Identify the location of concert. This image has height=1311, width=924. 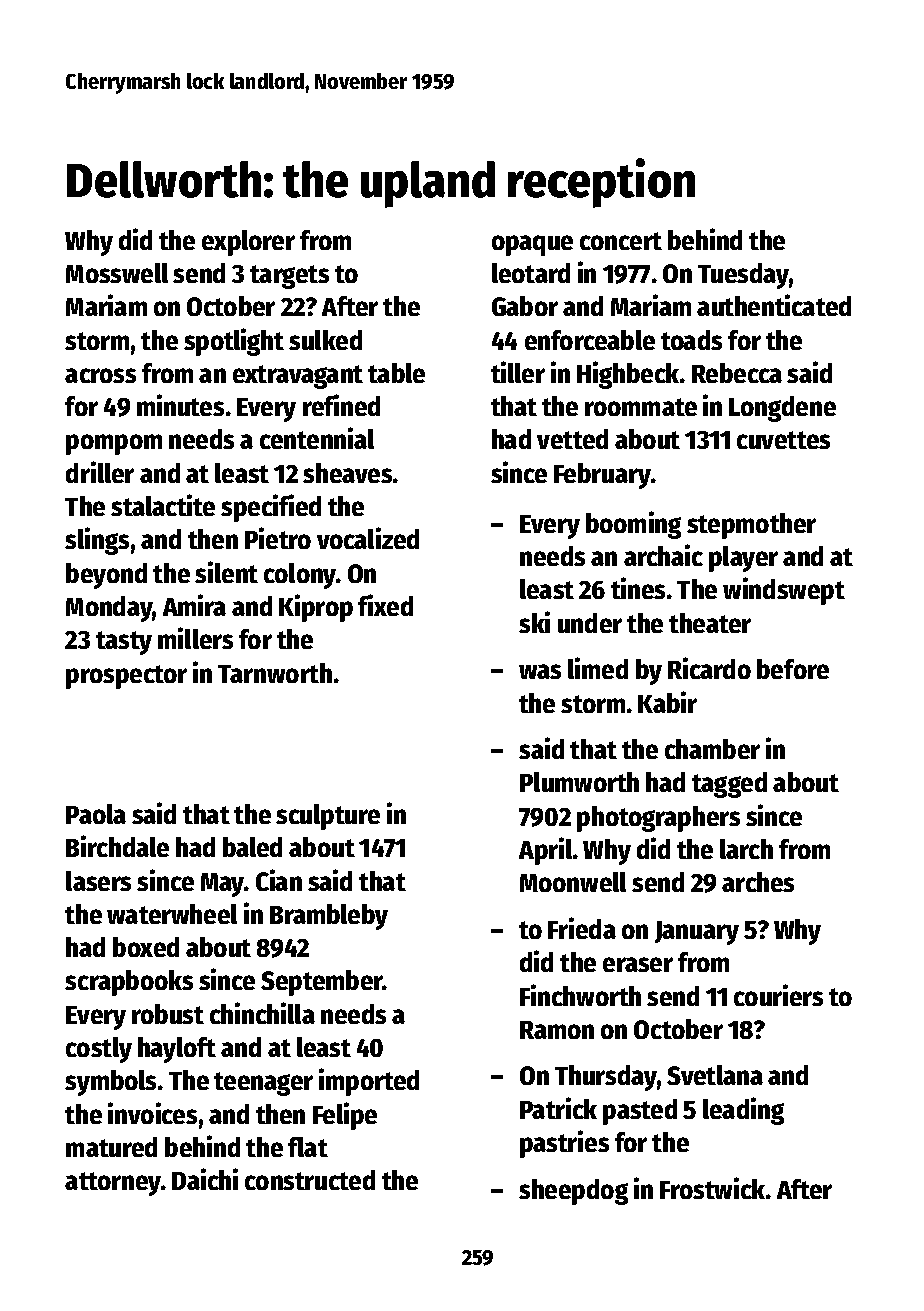
(621, 241).
